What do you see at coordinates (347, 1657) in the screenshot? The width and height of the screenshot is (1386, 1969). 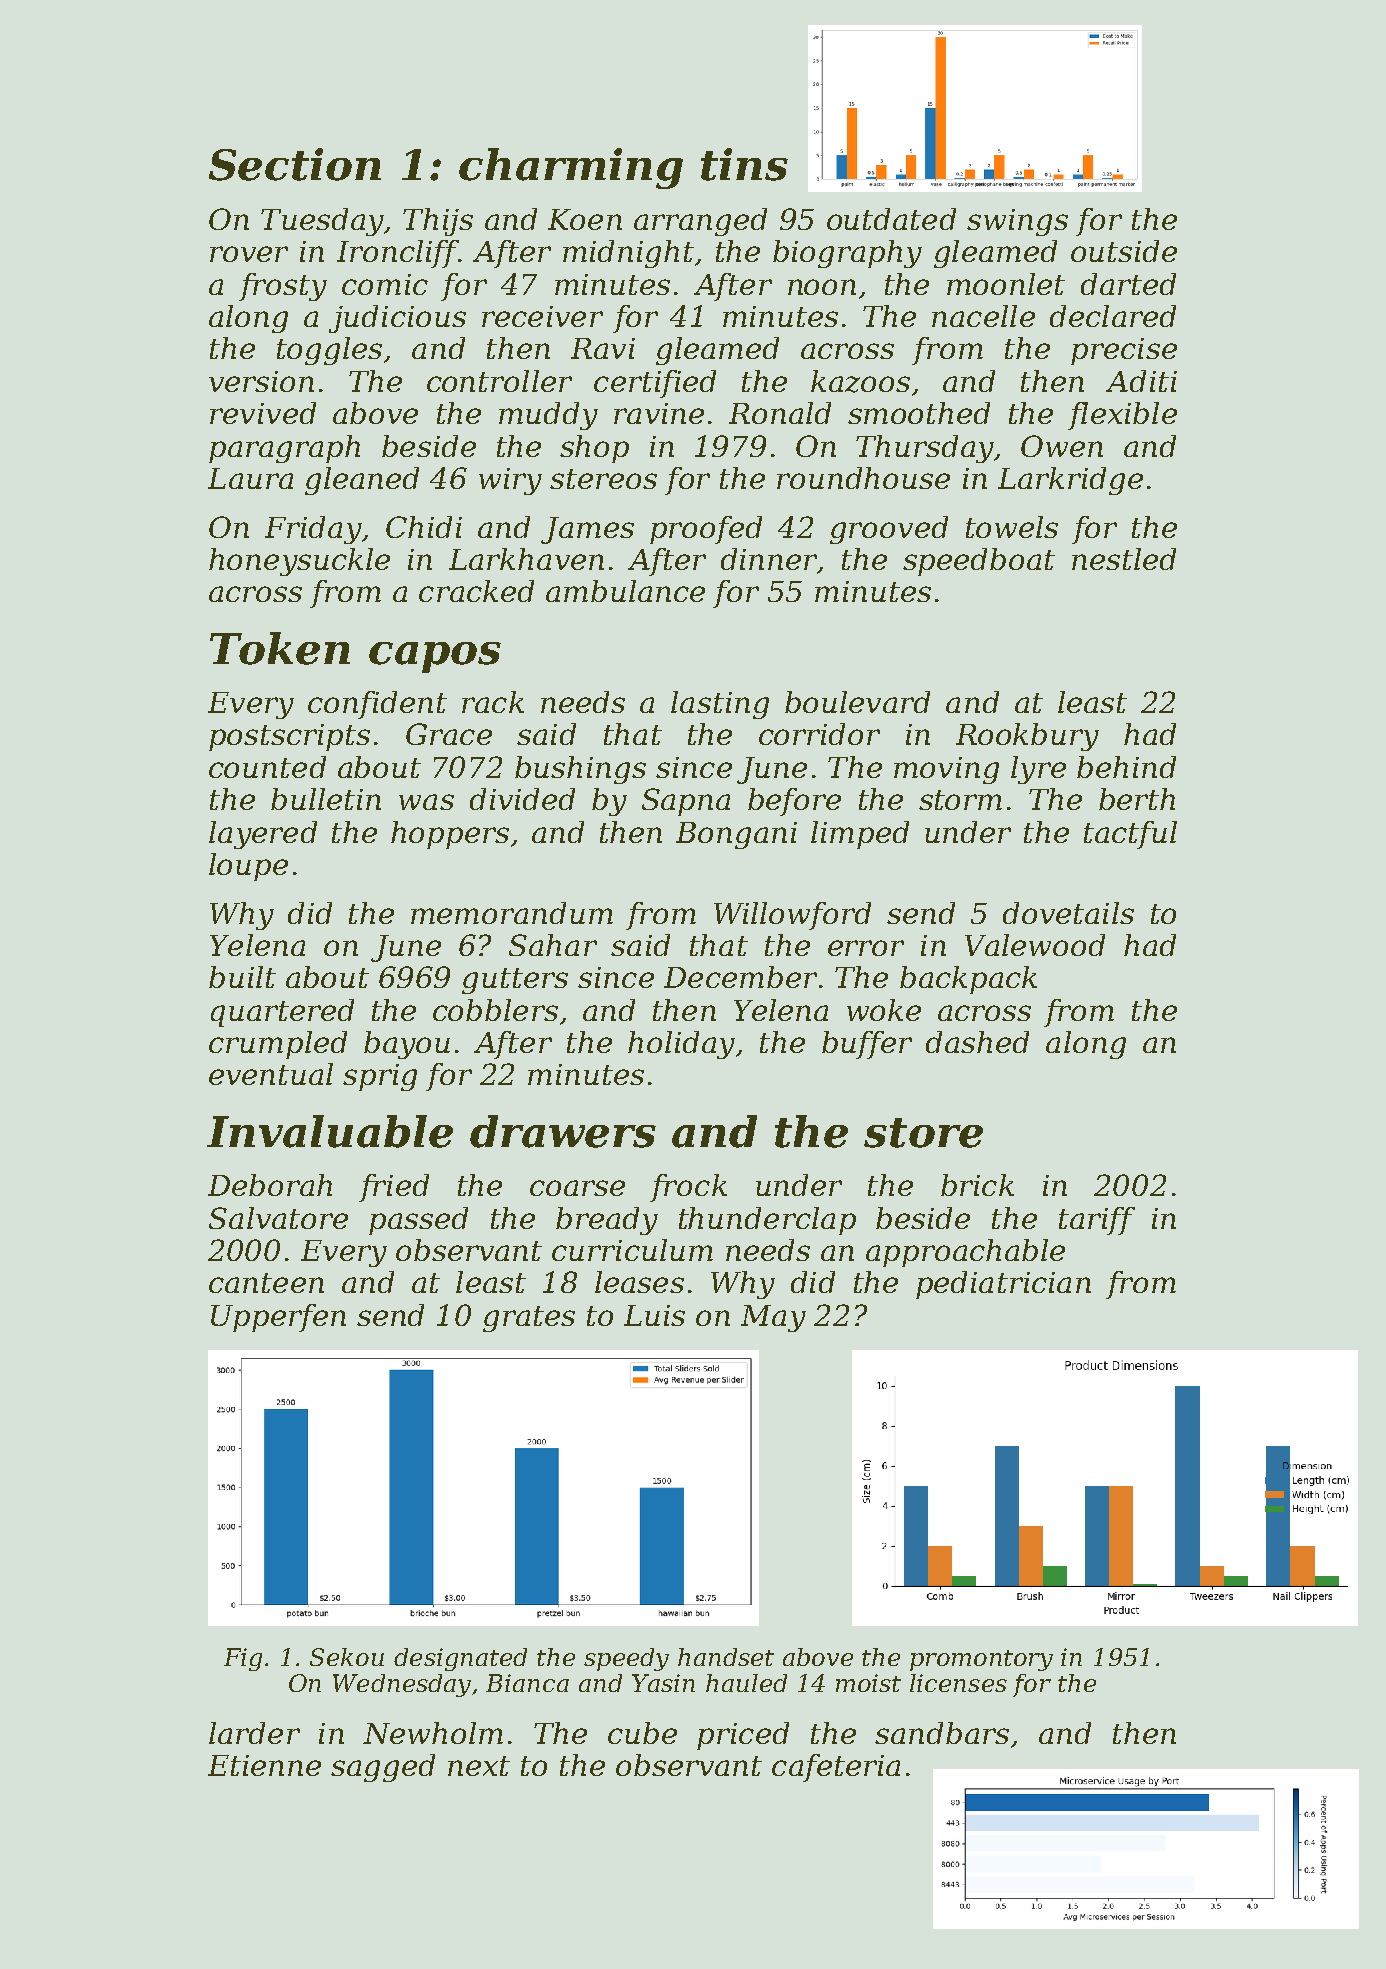 I see `Sekou` at bounding box center [347, 1657].
